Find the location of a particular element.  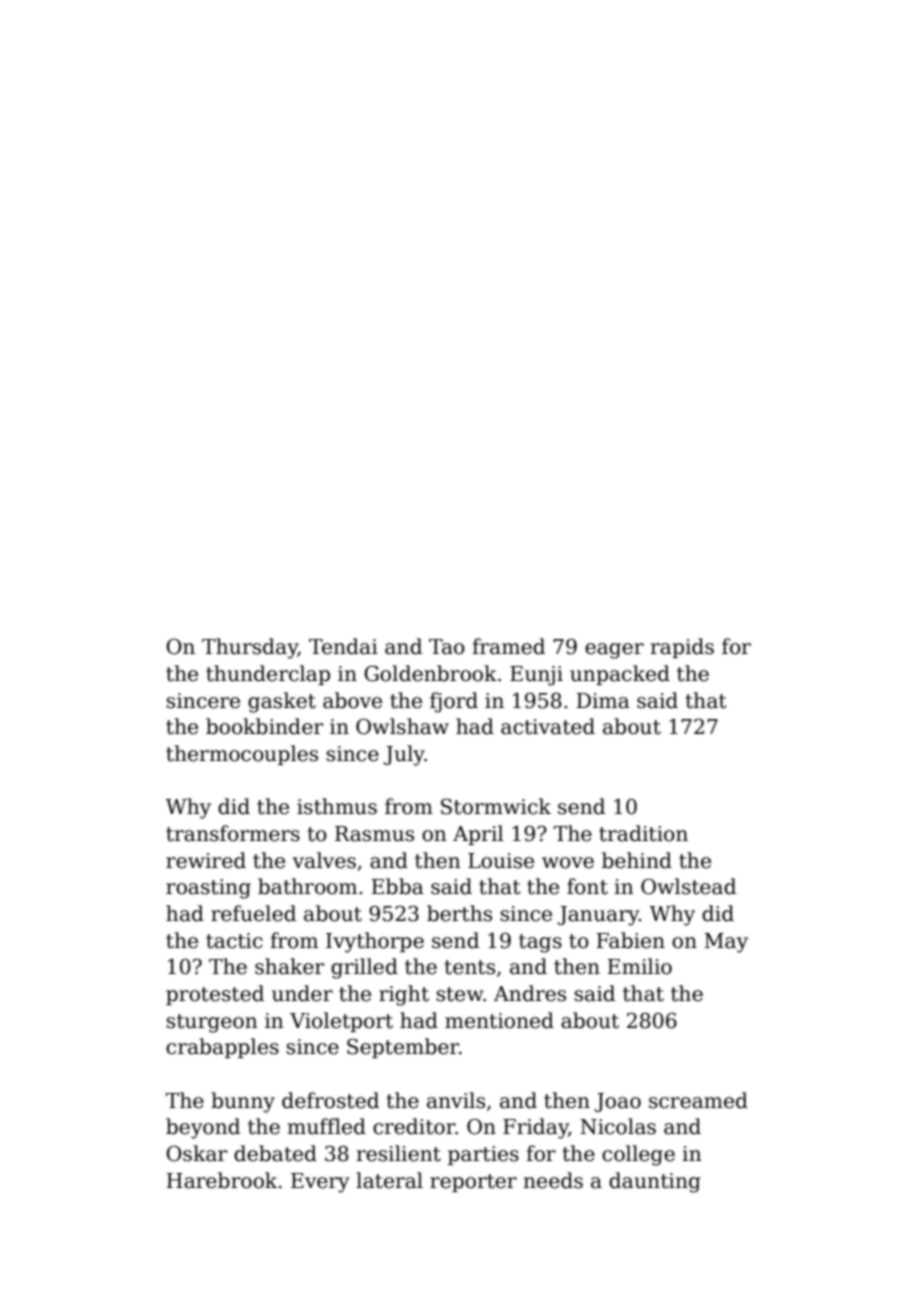

framed is located at coordinates (508, 646).
